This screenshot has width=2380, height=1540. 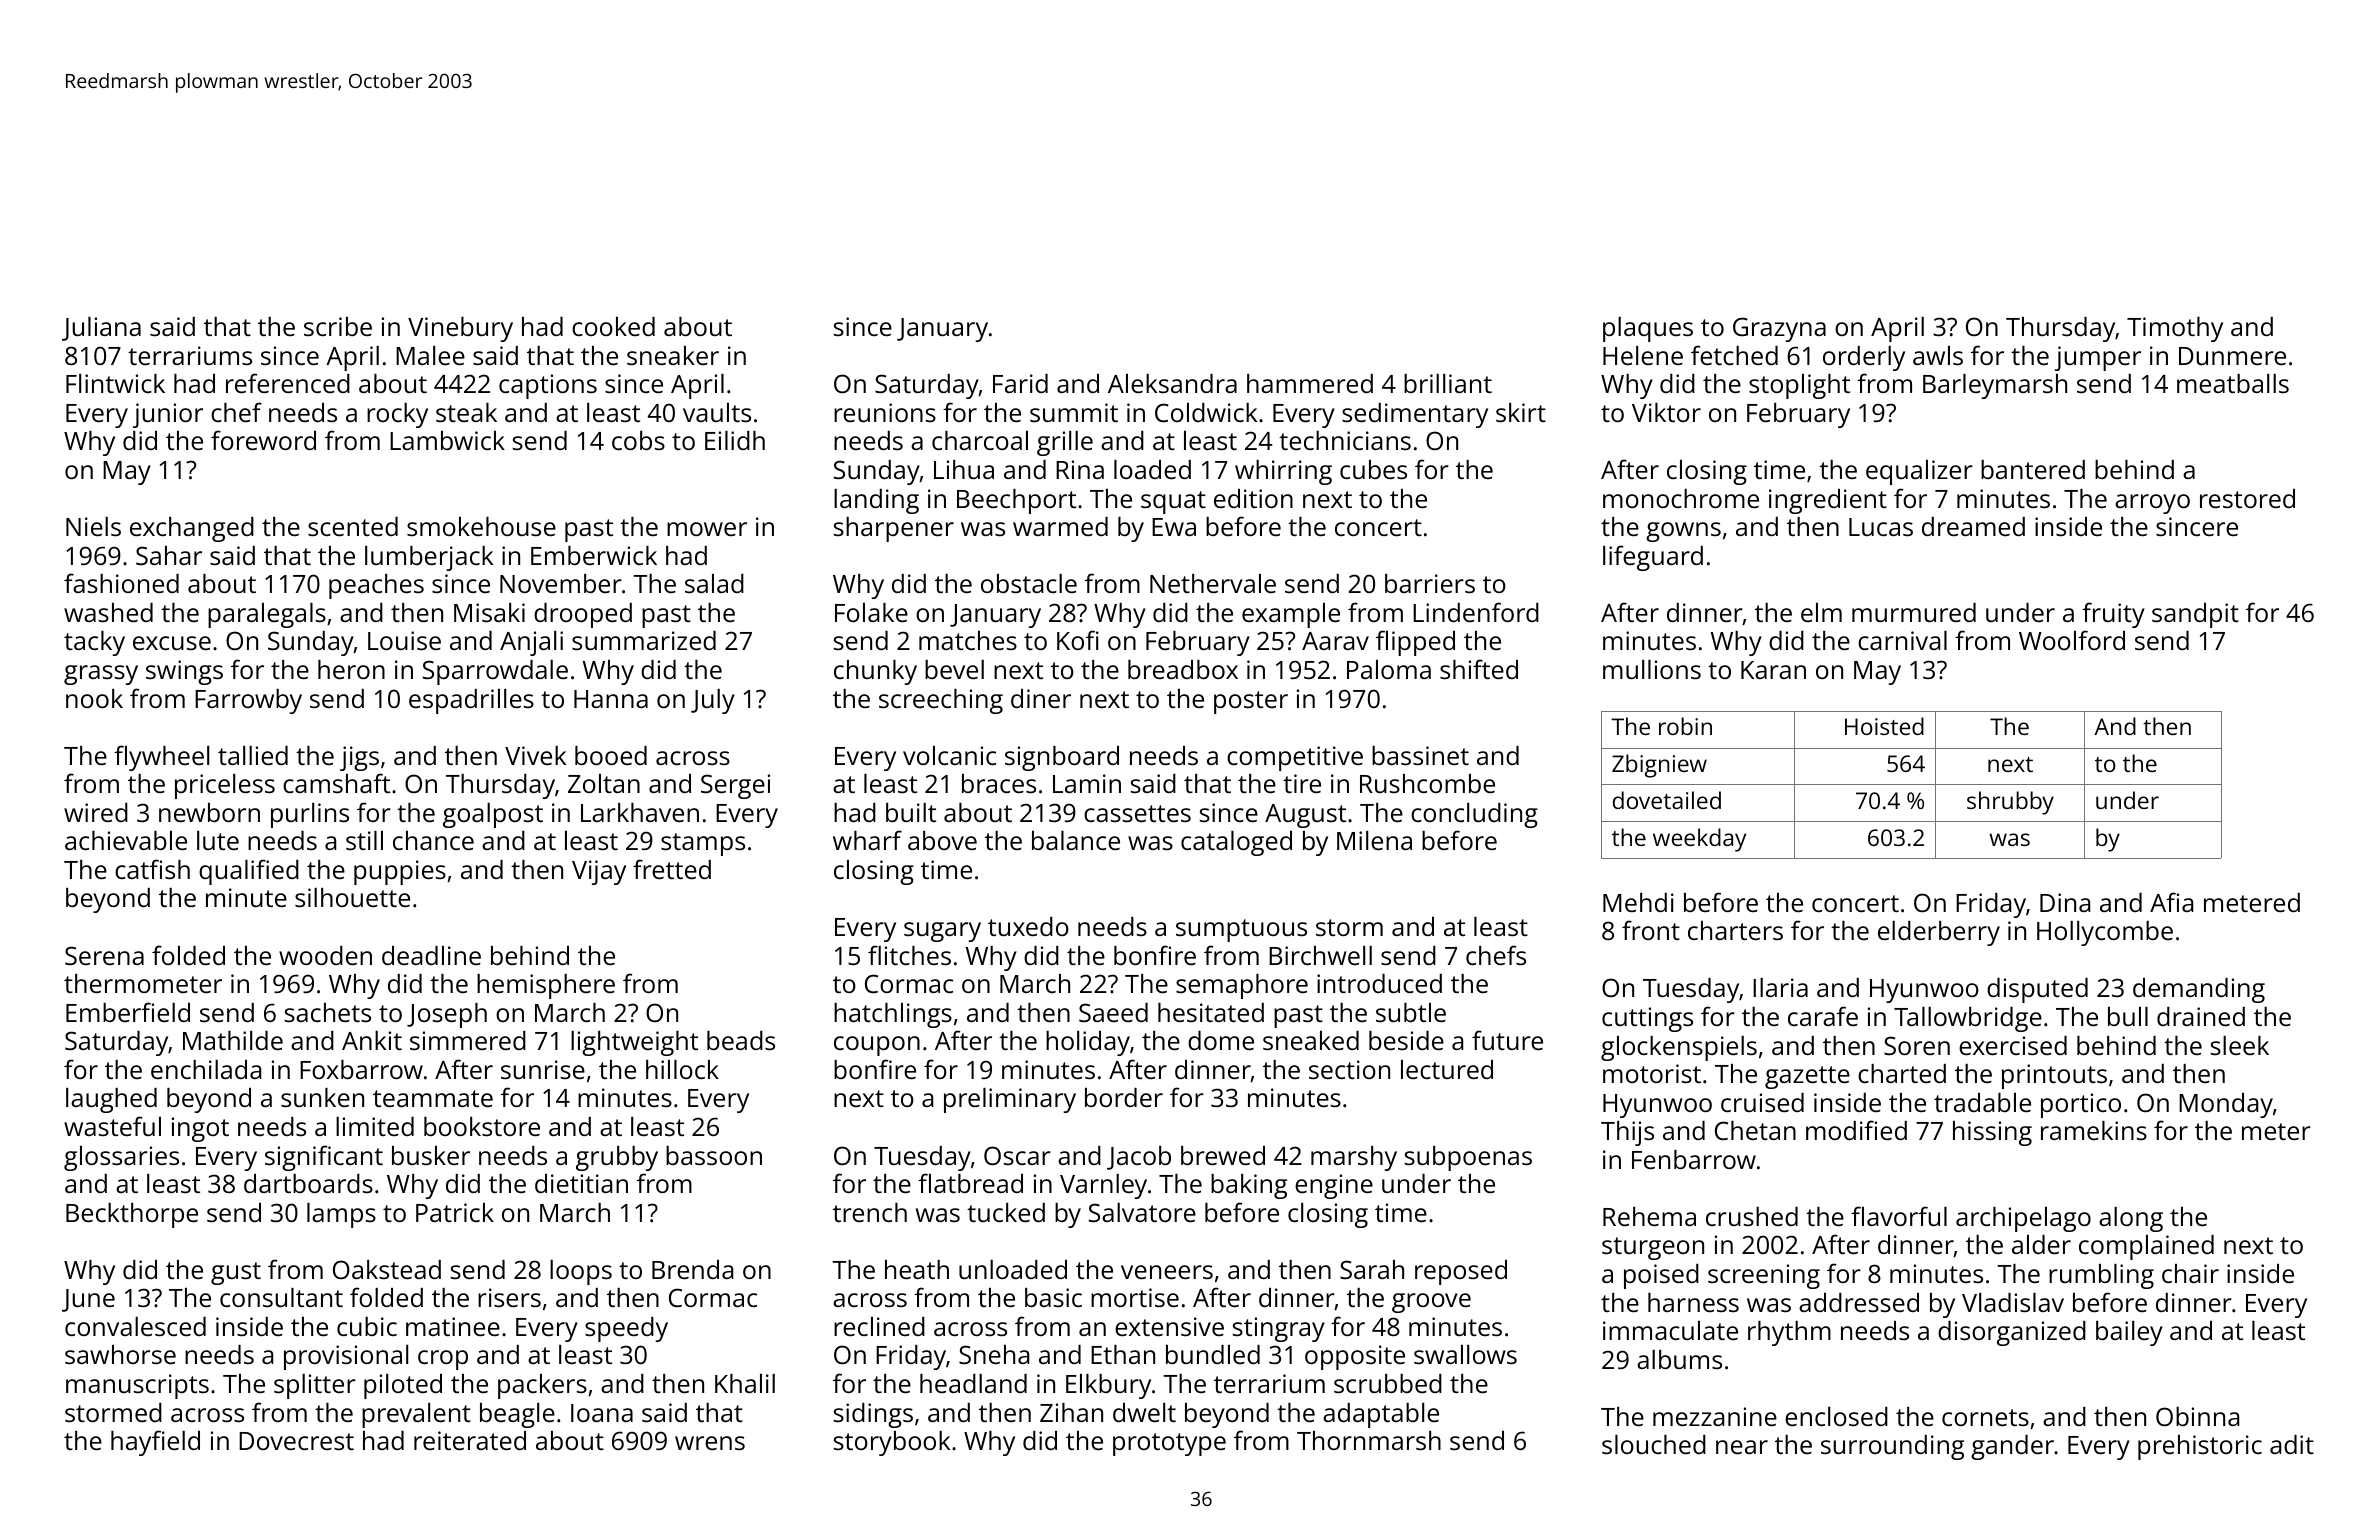 I want to click on puppies, so click(x=400, y=872).
